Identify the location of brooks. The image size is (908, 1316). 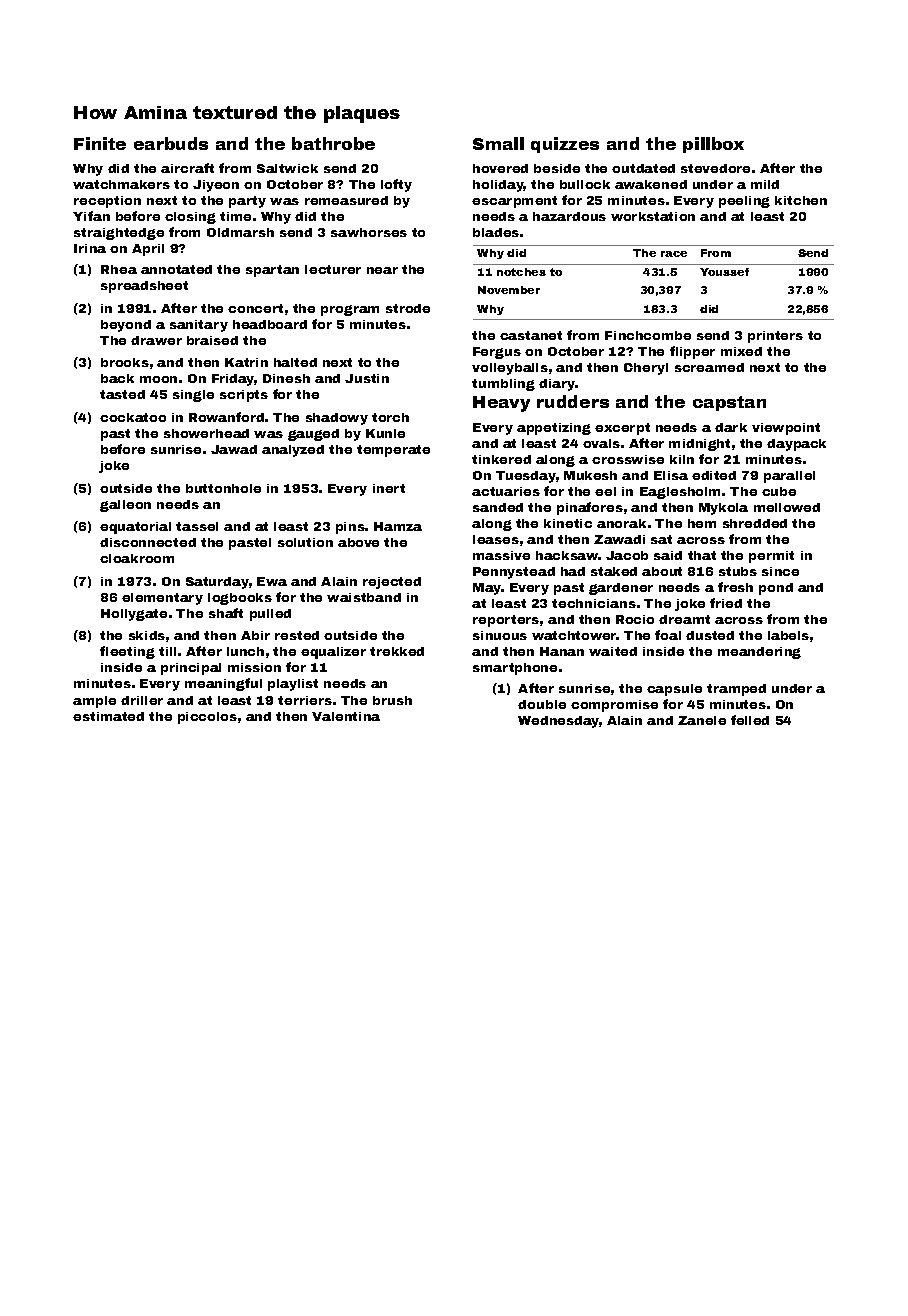
(125, 362).
